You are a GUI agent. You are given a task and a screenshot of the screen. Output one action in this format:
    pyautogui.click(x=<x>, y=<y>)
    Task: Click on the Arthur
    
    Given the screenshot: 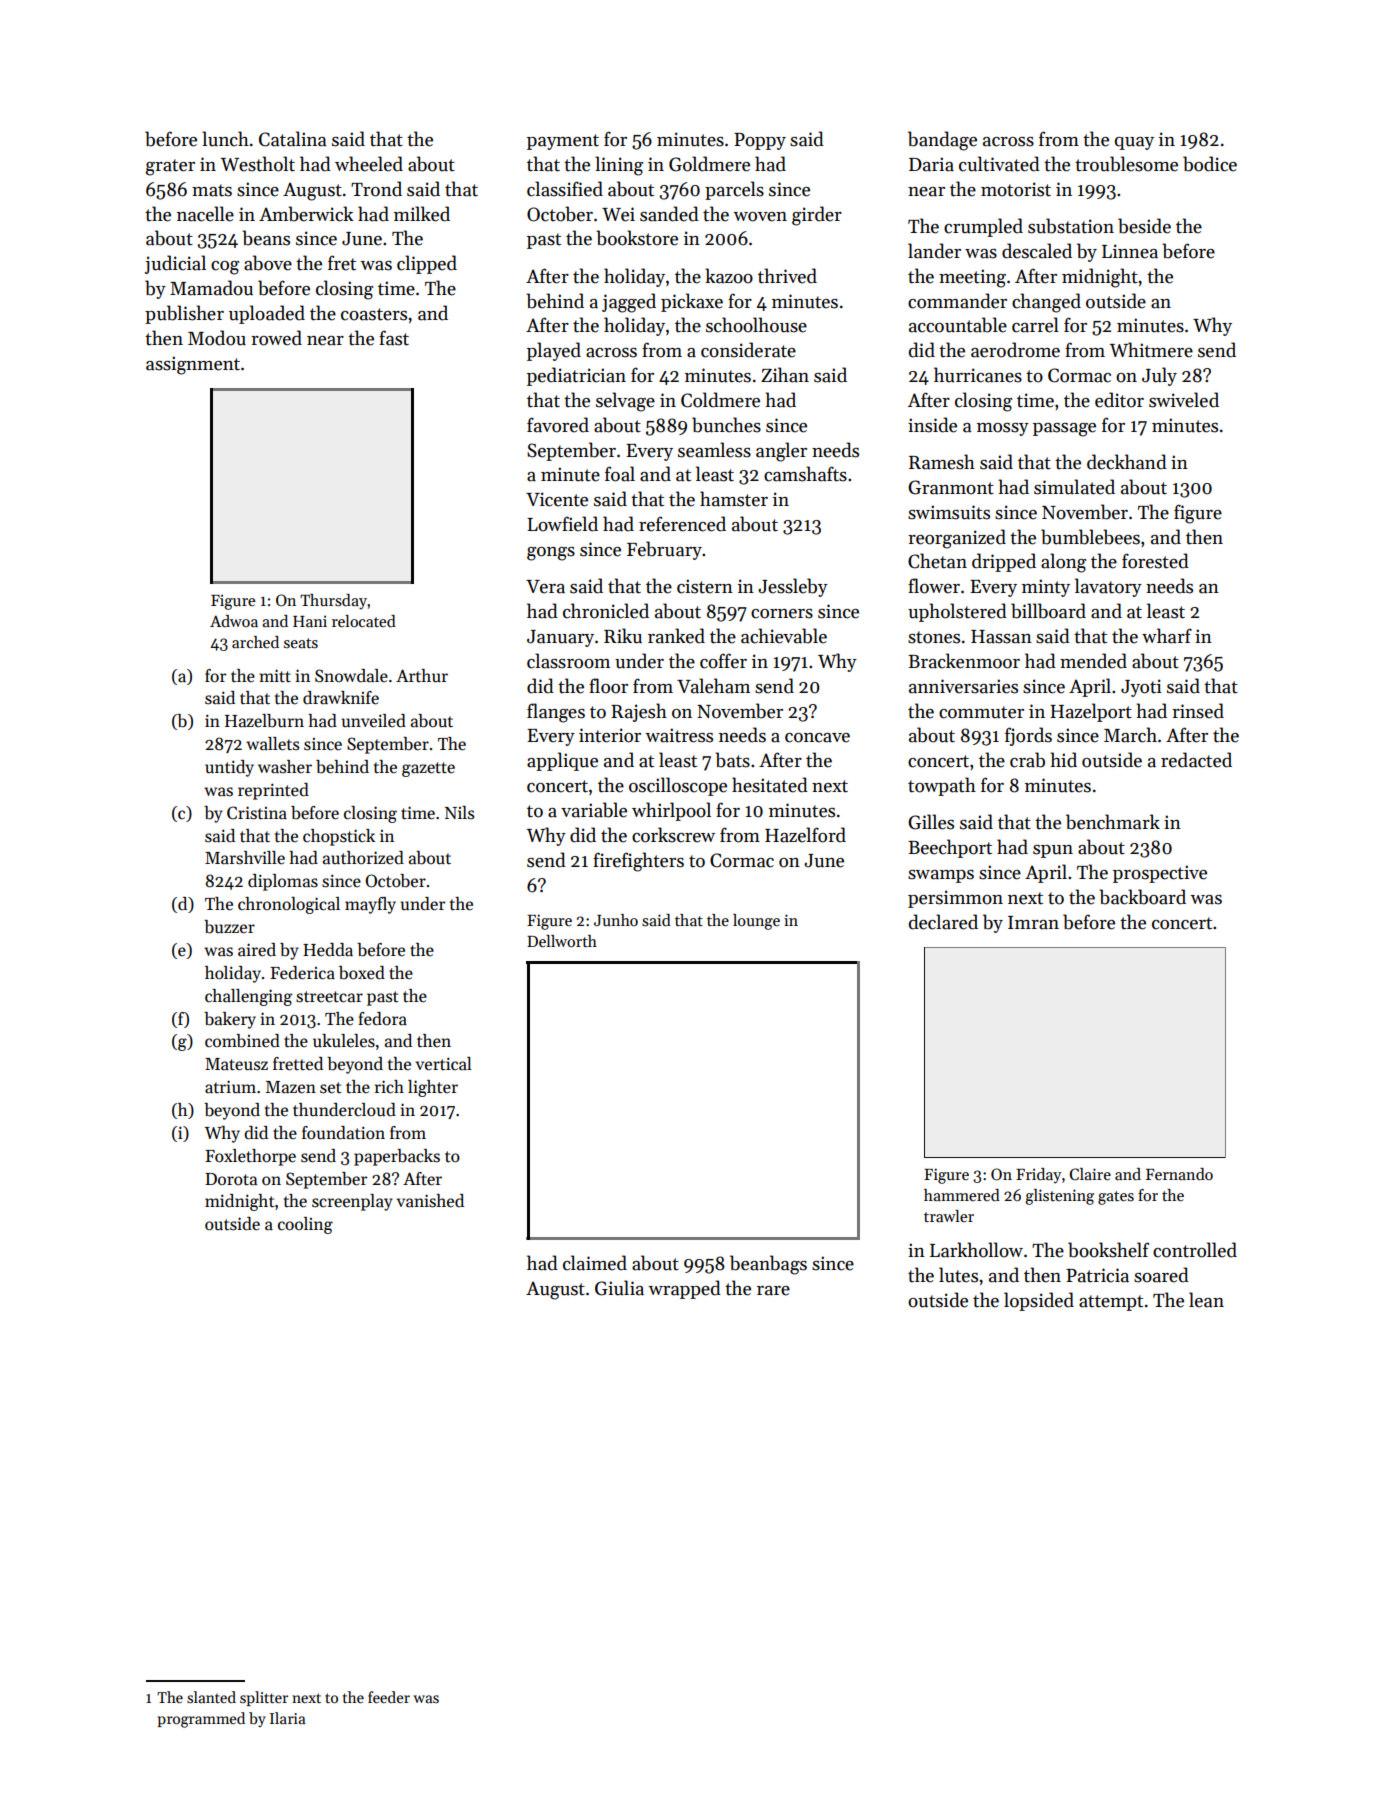 What is the action you would take?
    pyautogui.click(x=422, y=675)
